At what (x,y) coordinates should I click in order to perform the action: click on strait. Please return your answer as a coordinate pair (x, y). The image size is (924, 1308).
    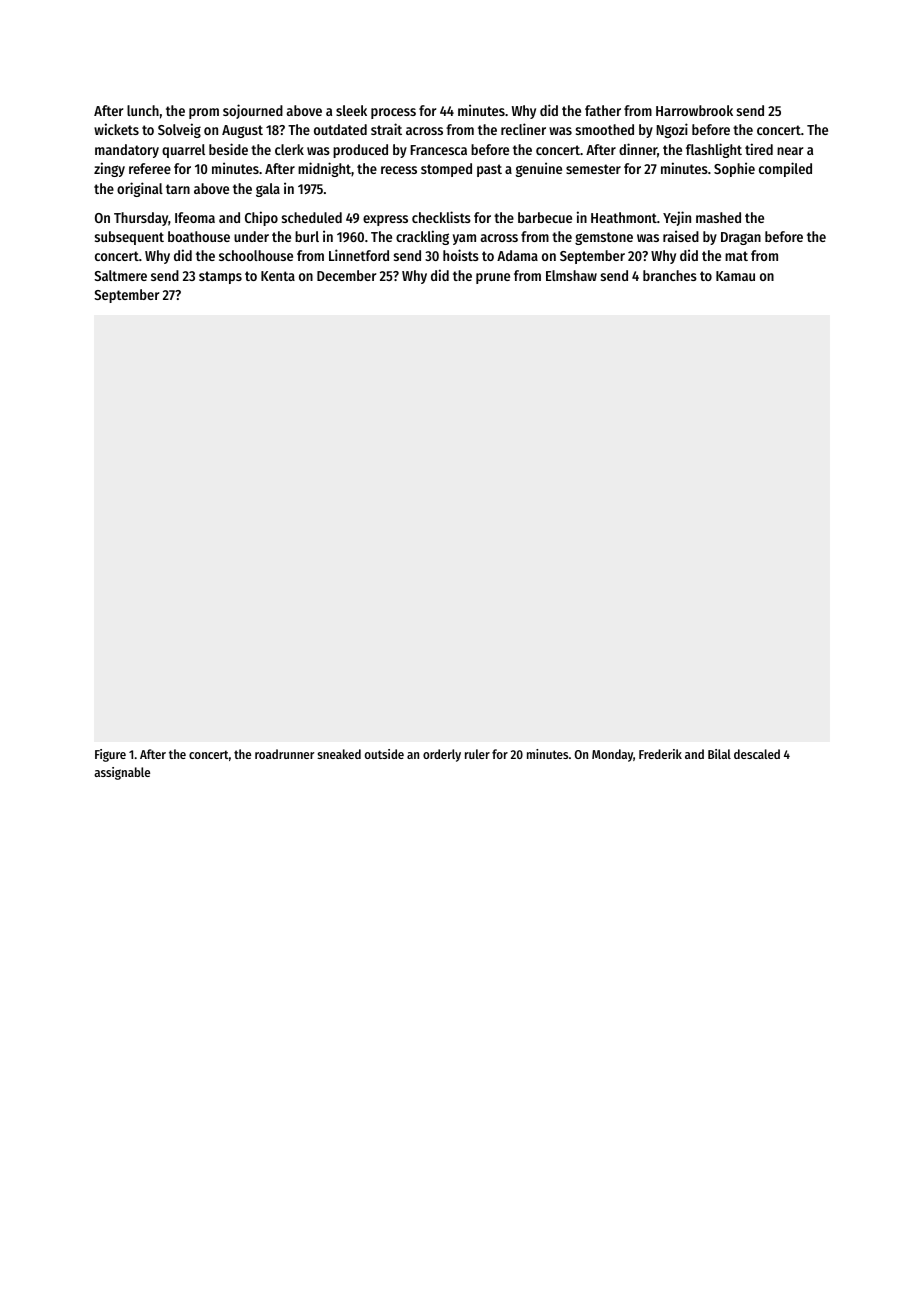
    Looking at the image, I should click on (386, 129).
